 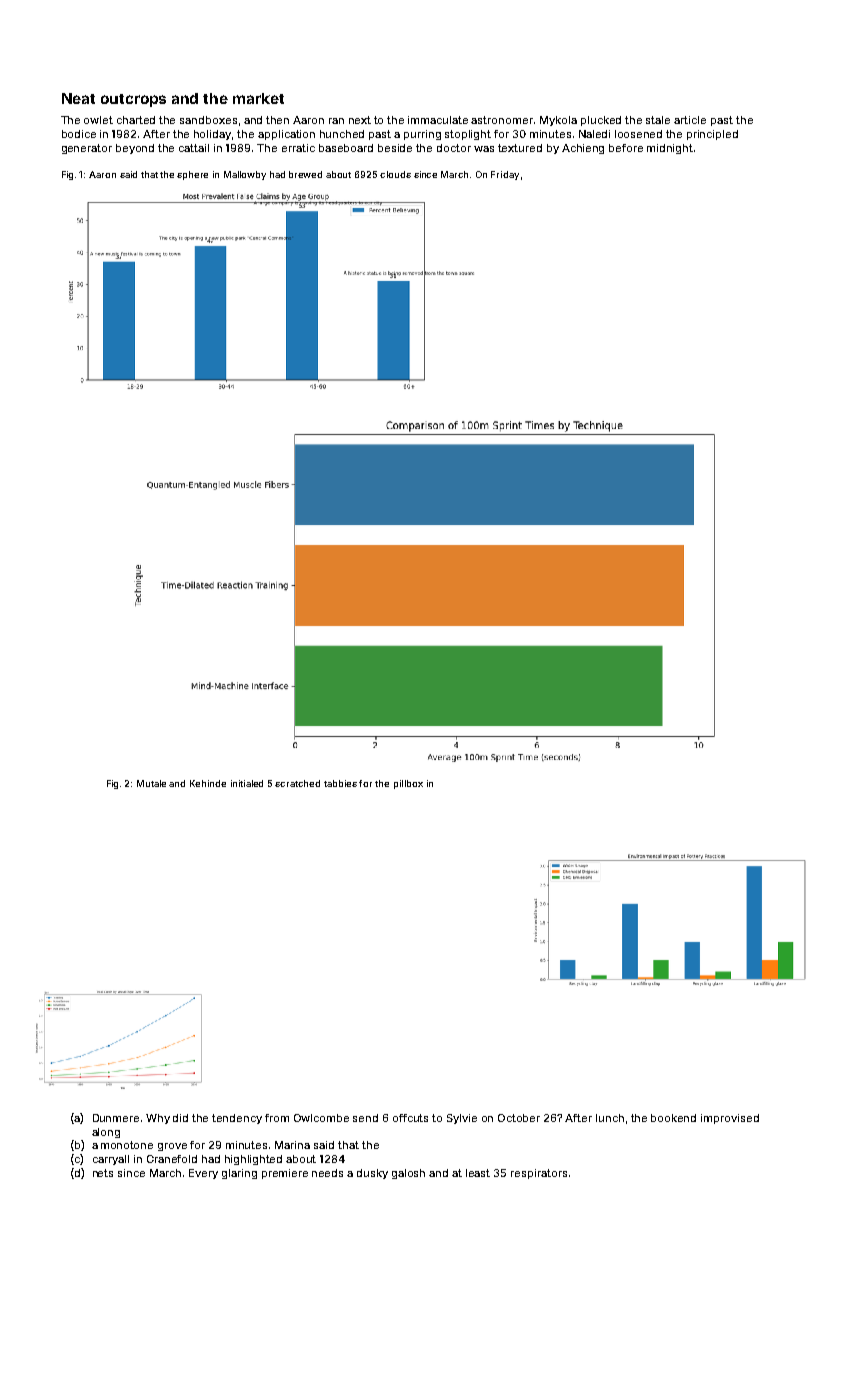 What do you see at coordinates (408, 784) in the screenshot?
I see `pillbox` at bounding box center [408, 784].
